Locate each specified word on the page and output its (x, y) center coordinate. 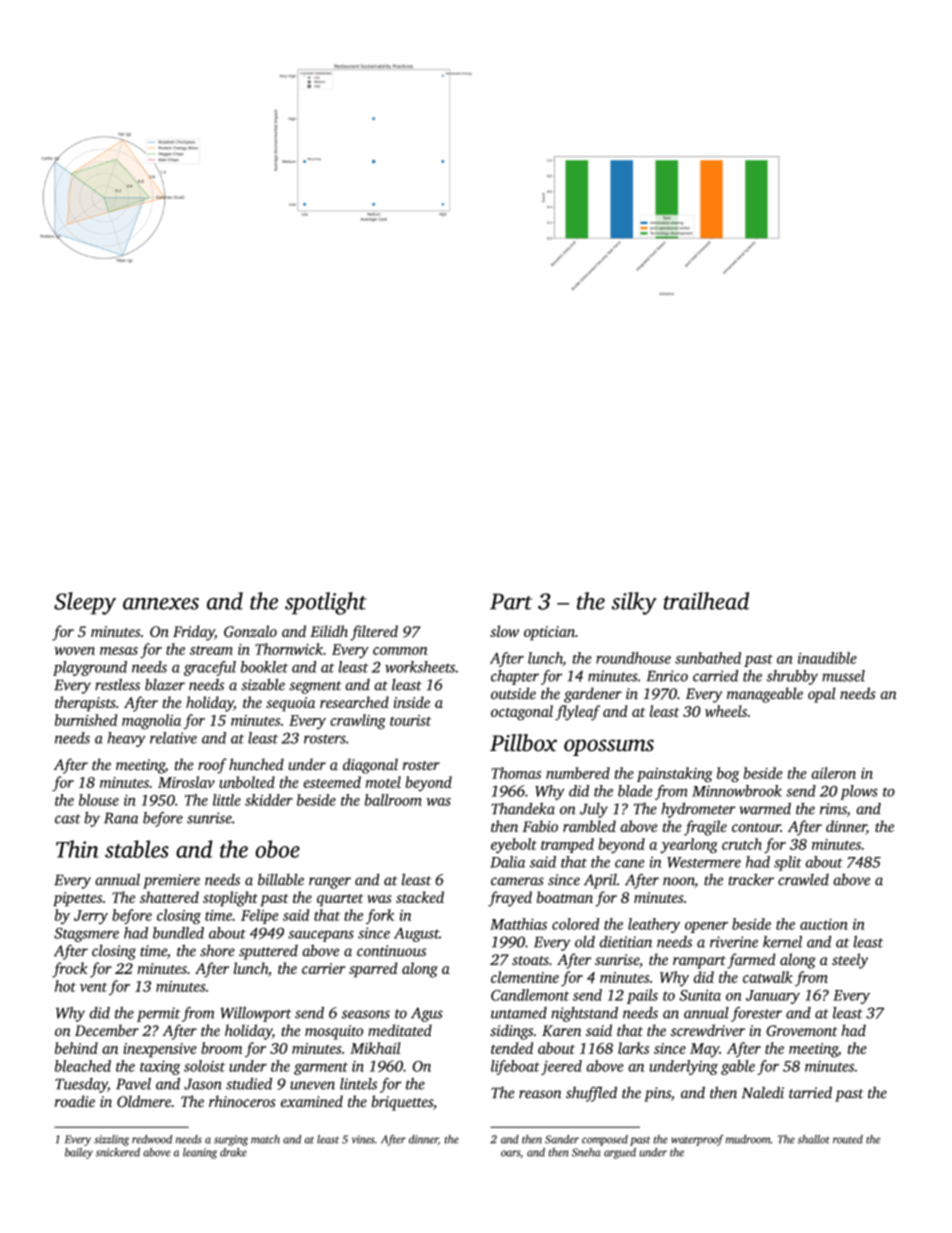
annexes (161, 603)
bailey (79, 1153)
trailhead (706, 601)
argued (620, 1153)
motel (383, 782)
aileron (833, 773)
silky (634, 603)
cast (68, 819)
